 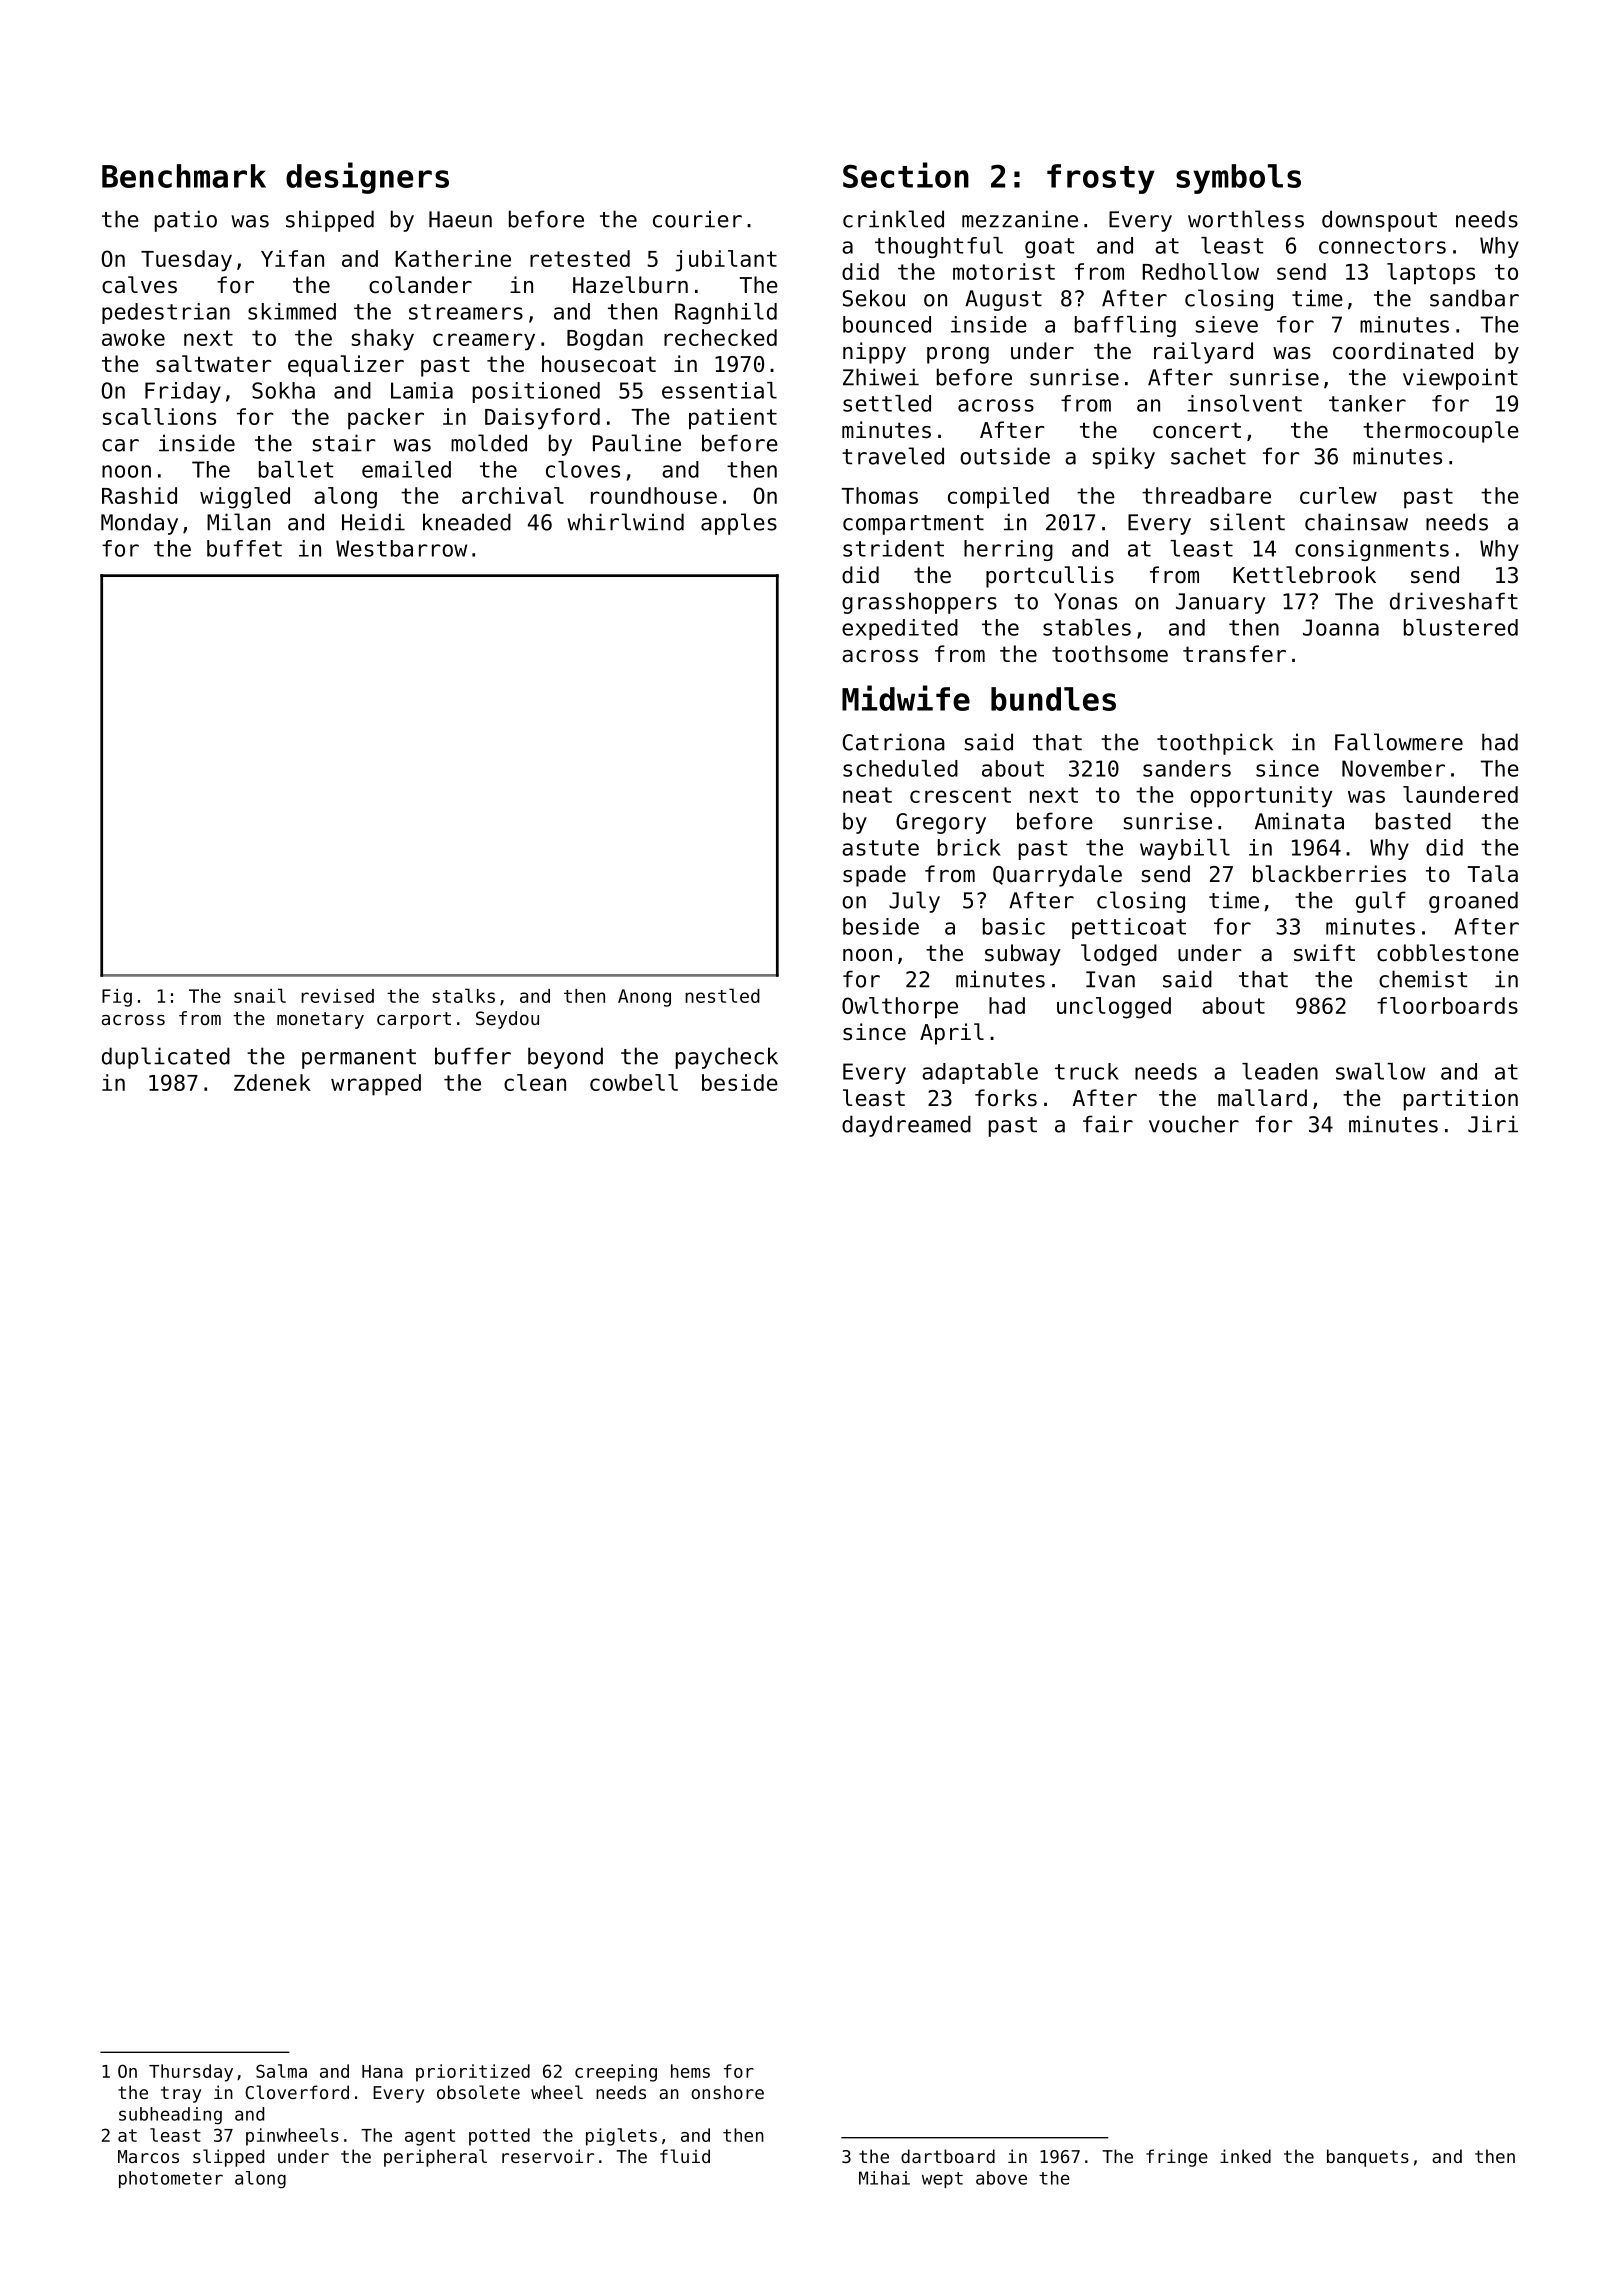 I want to click on Catriona, so click(x=893, y=742).
